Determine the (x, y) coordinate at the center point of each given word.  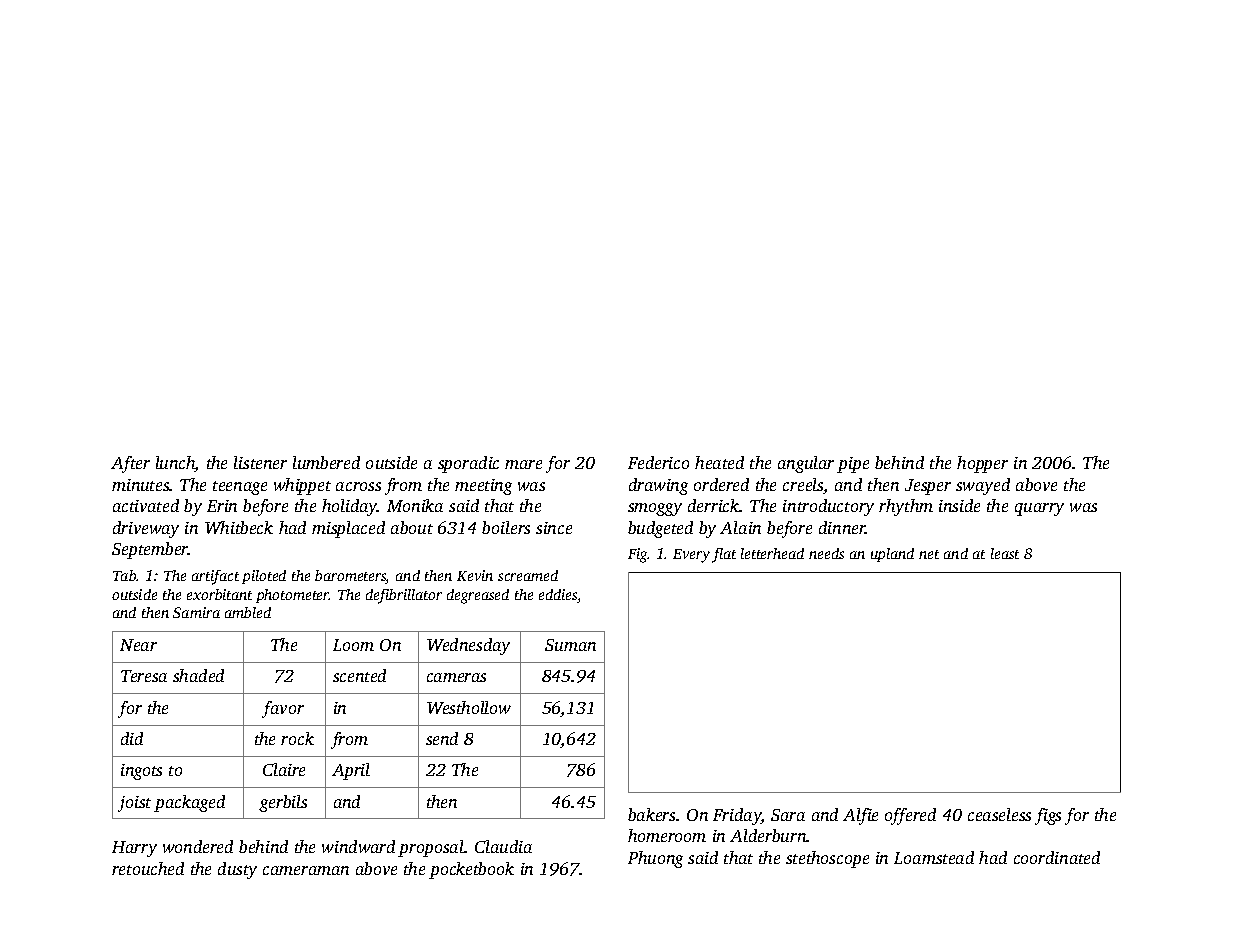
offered (910, 816)
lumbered (326, 462)
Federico (658, 462)
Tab (125, 575)
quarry (1039, 509)
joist (134, 804)
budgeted (660, 529)
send (442, 738)
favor (283, 709)
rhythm (906, 507)
